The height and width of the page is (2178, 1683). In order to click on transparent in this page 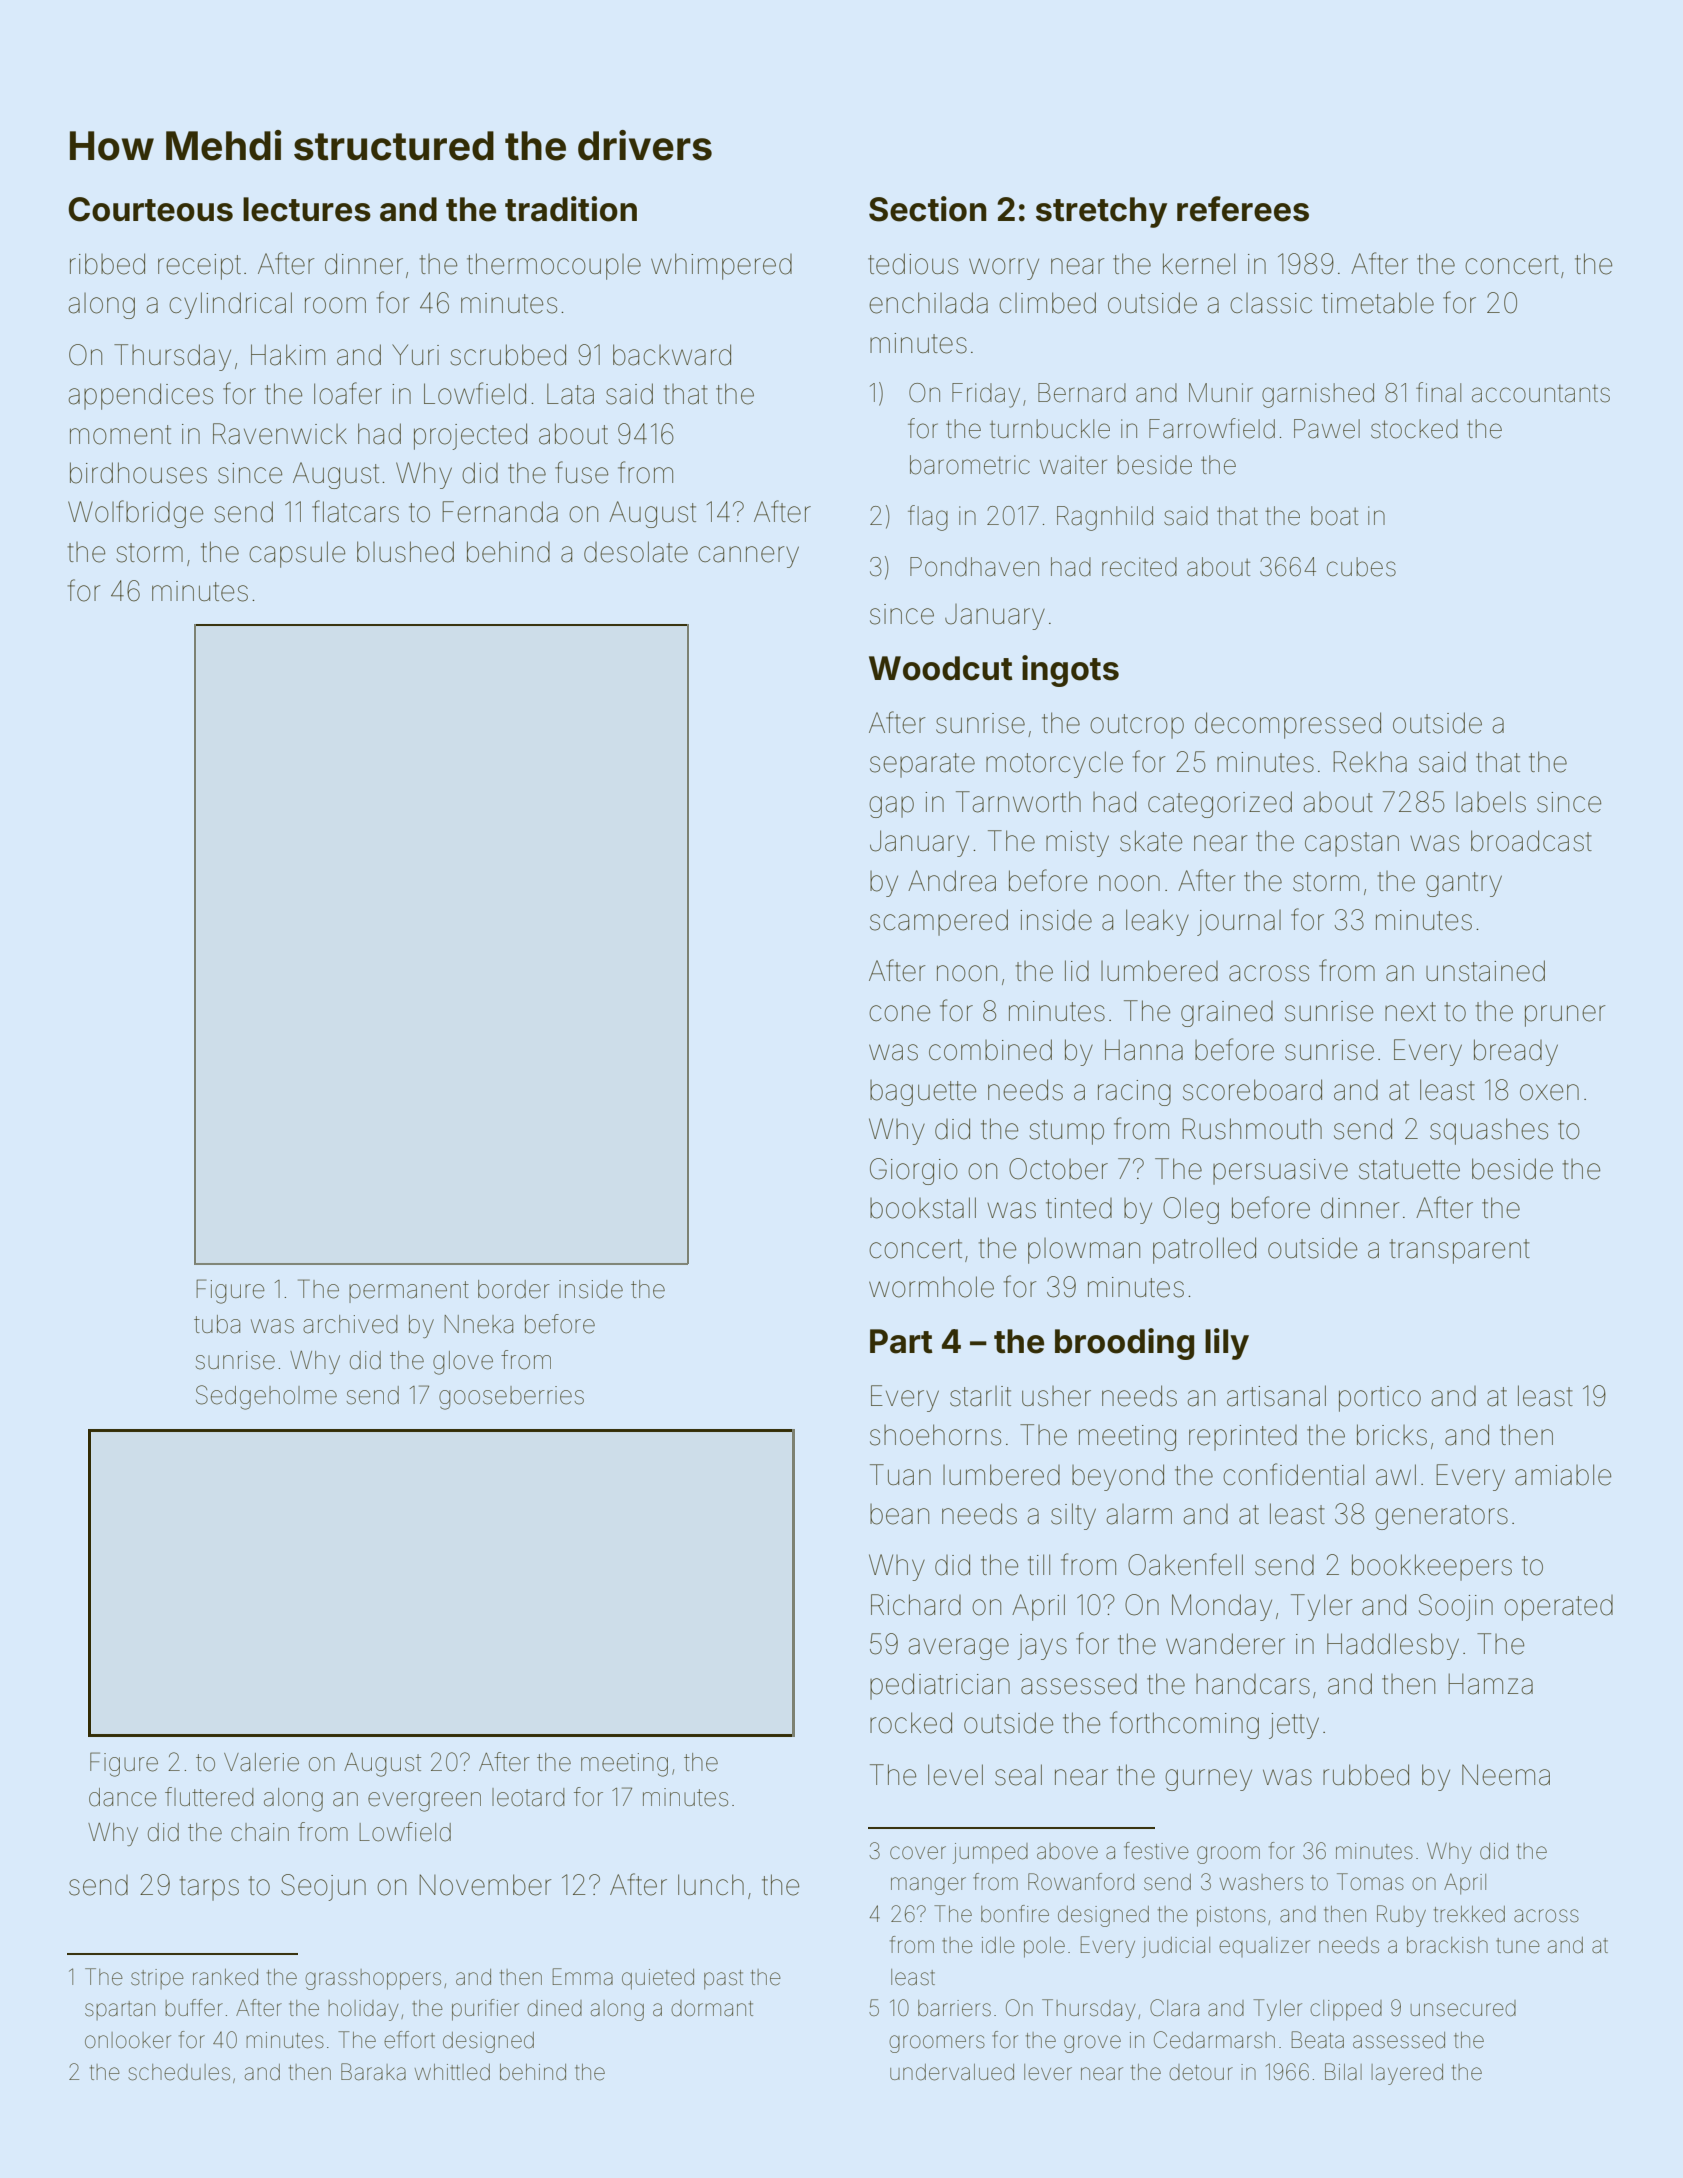, I will do `click(1460, 1251)`.
